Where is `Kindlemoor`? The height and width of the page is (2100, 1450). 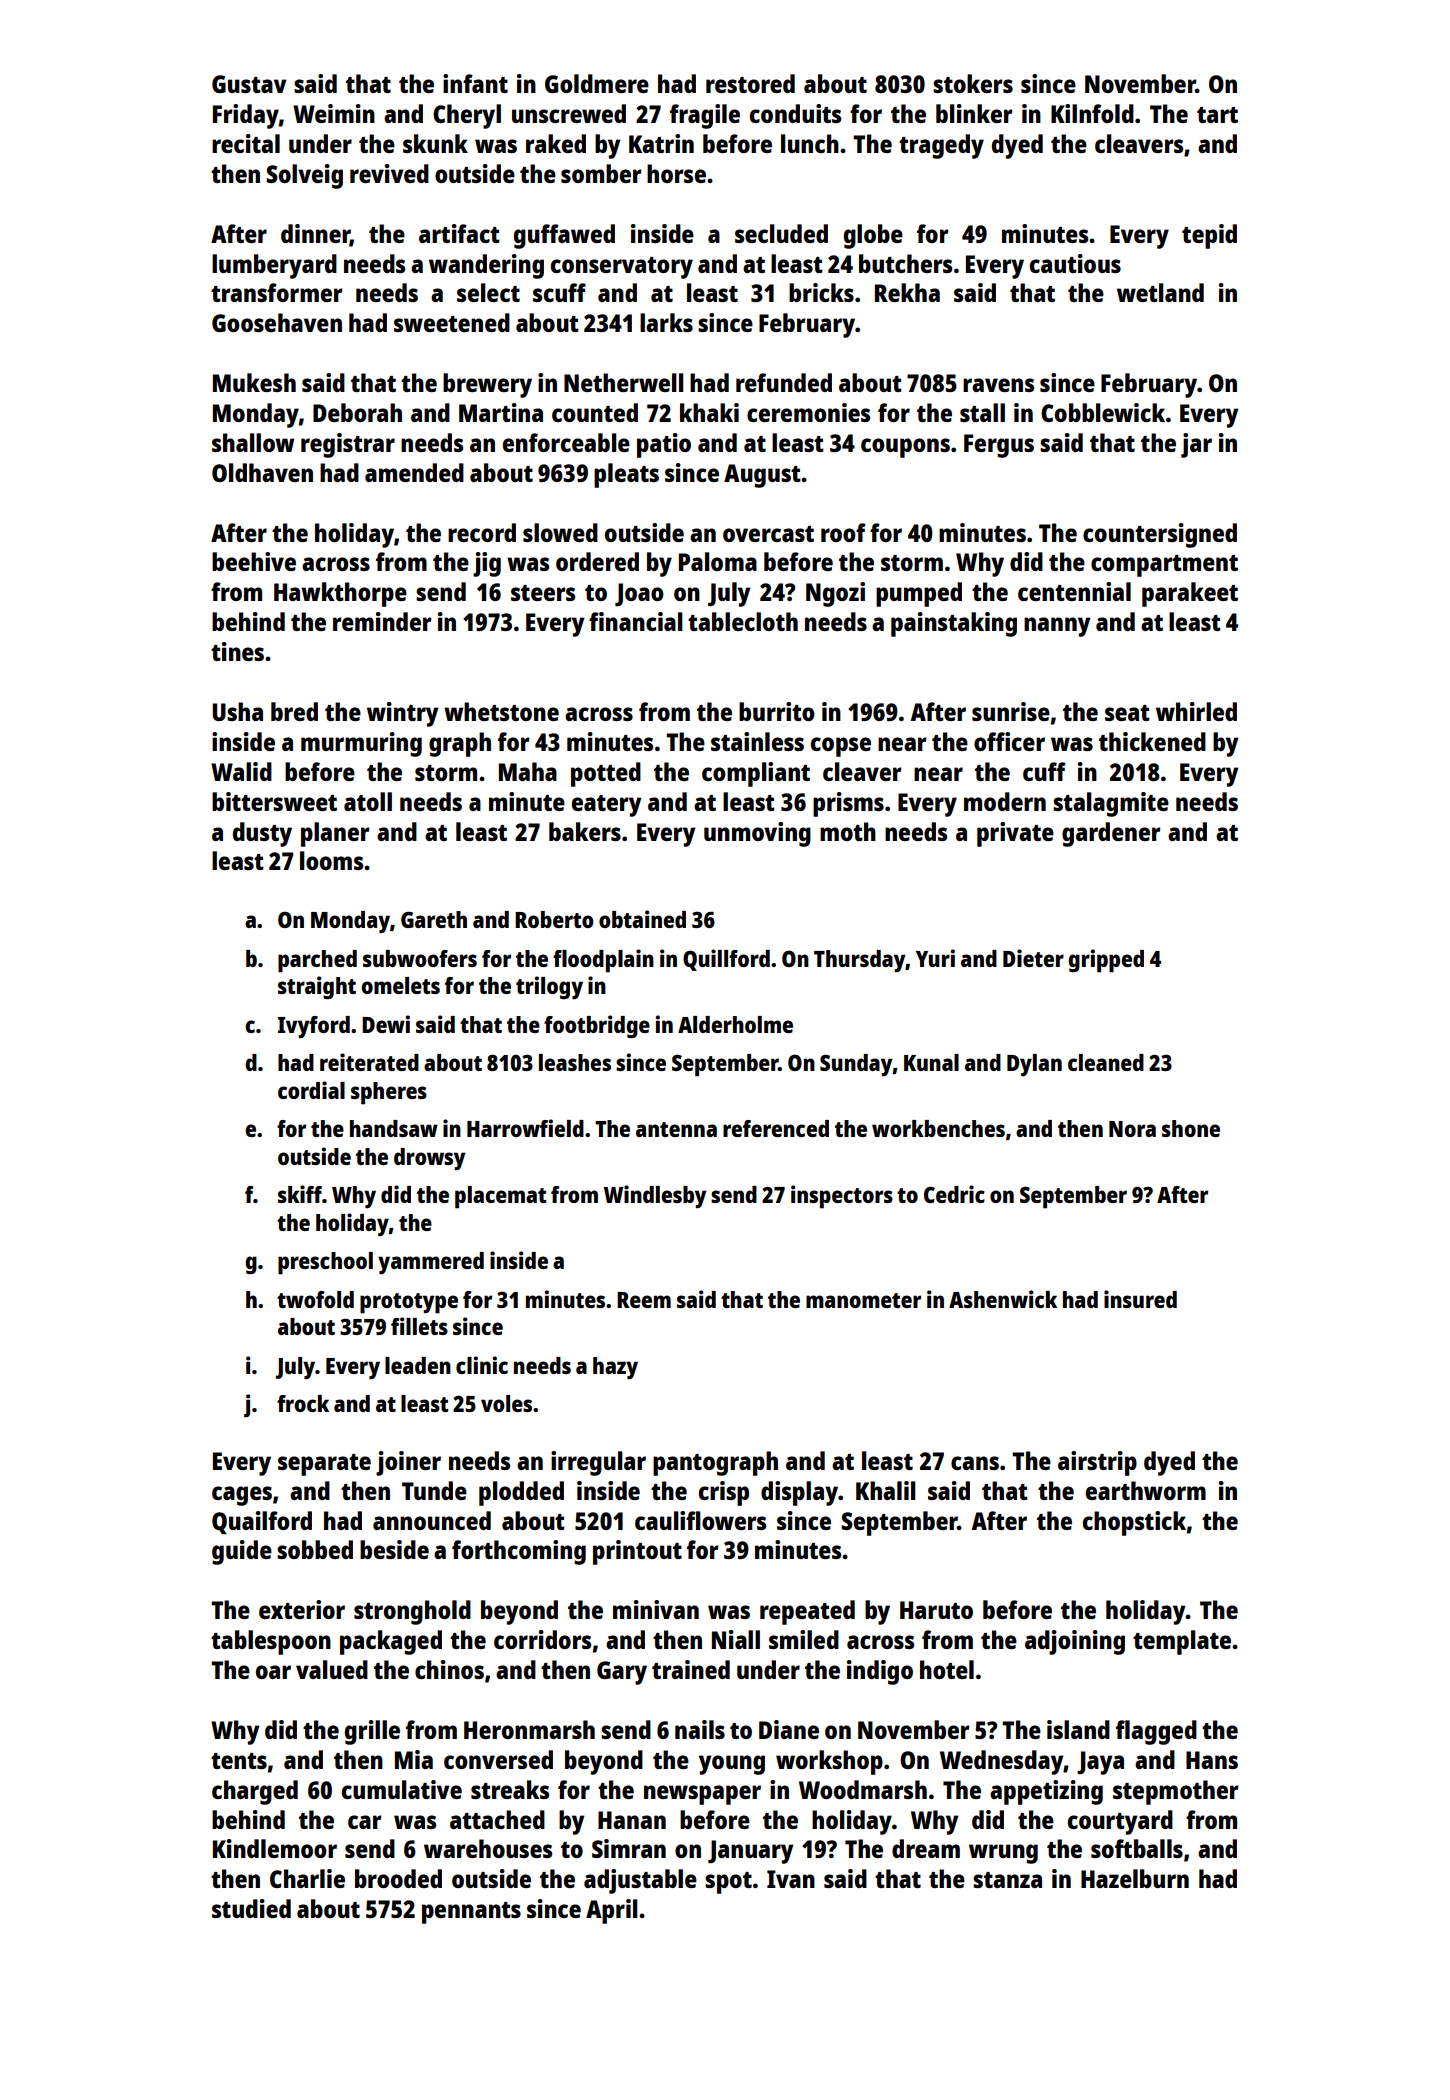
Kindlemoor is located at coordinates (275, 1848).
